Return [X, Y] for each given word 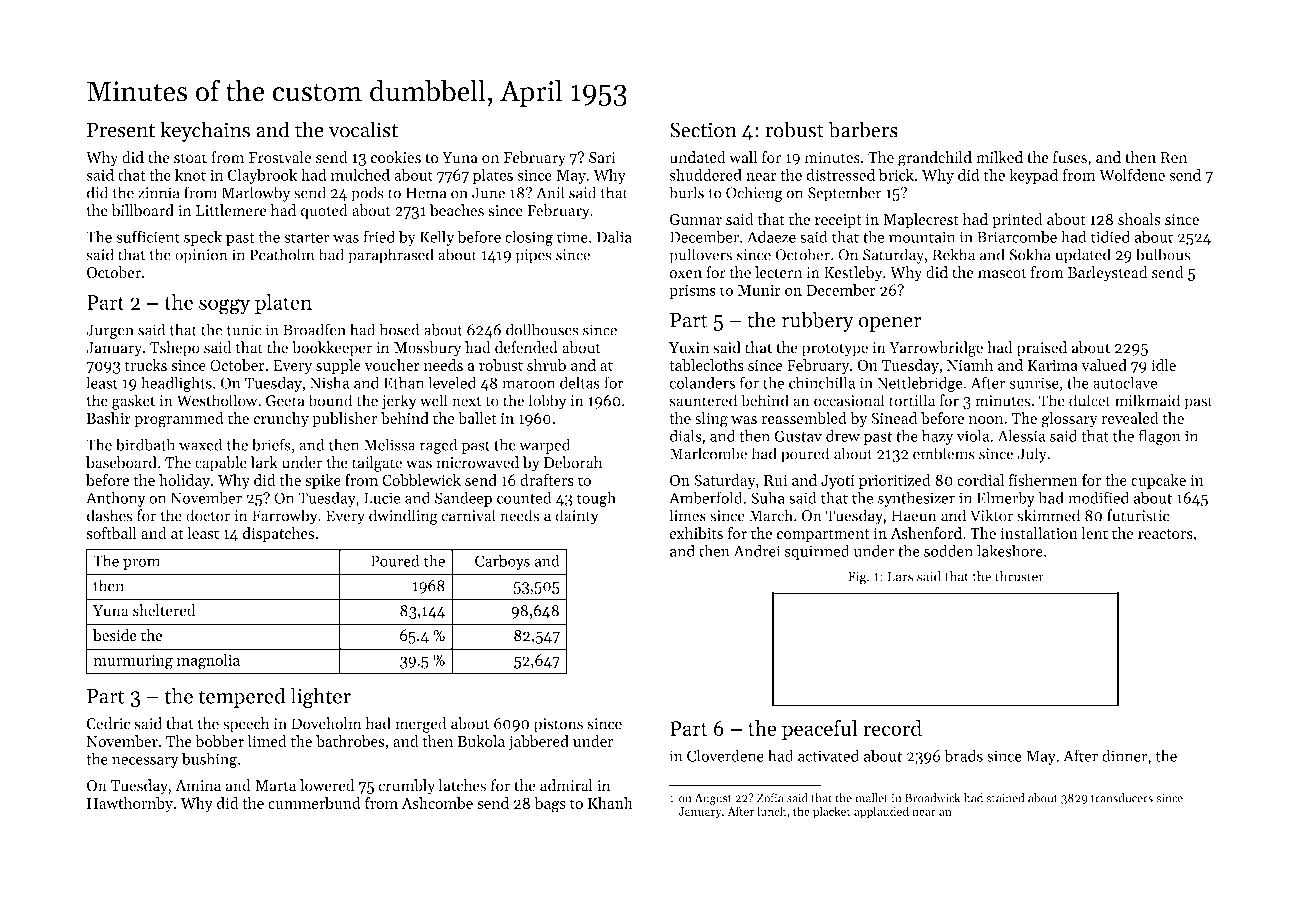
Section [703, 130]
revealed [1130, 418]
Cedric [108, 723]
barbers [863, 129]
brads [963, 755]
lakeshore [1010, 550]
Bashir [109, 418]
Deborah [573, 462]
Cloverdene [725, 755]
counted [524, 497]
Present [121, 130]
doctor [208, 515]
